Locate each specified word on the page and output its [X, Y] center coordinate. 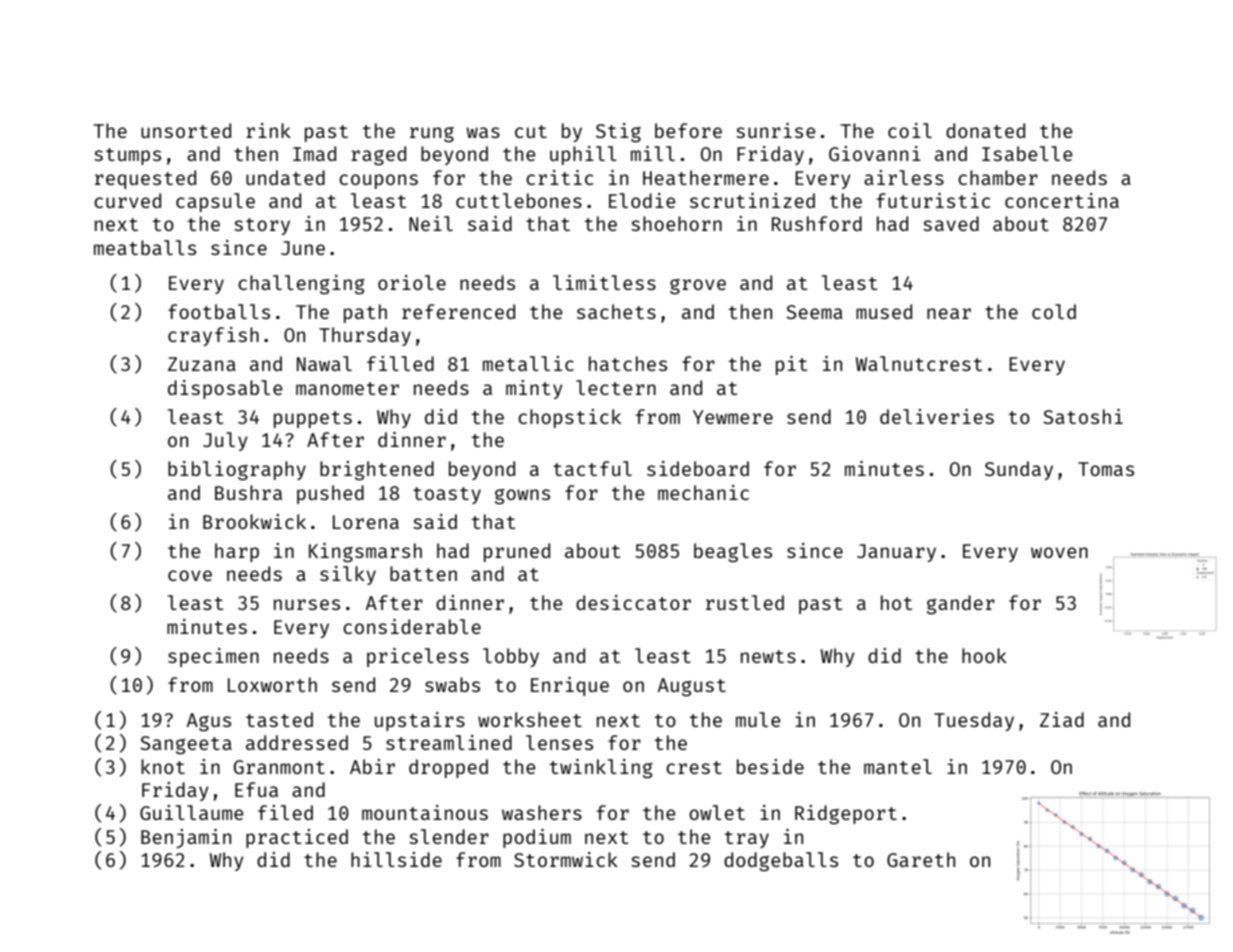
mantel [898, 766]
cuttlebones [519, 200]
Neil [431, 223]
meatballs [145, 247]
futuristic [933, 200]
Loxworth [272, 684]
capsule [215, 202]
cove [190, 575]
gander [961, 605]
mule [758, 719]
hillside [396, 859]
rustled [745, 602]
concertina [1062, 200]
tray [747, 839]
